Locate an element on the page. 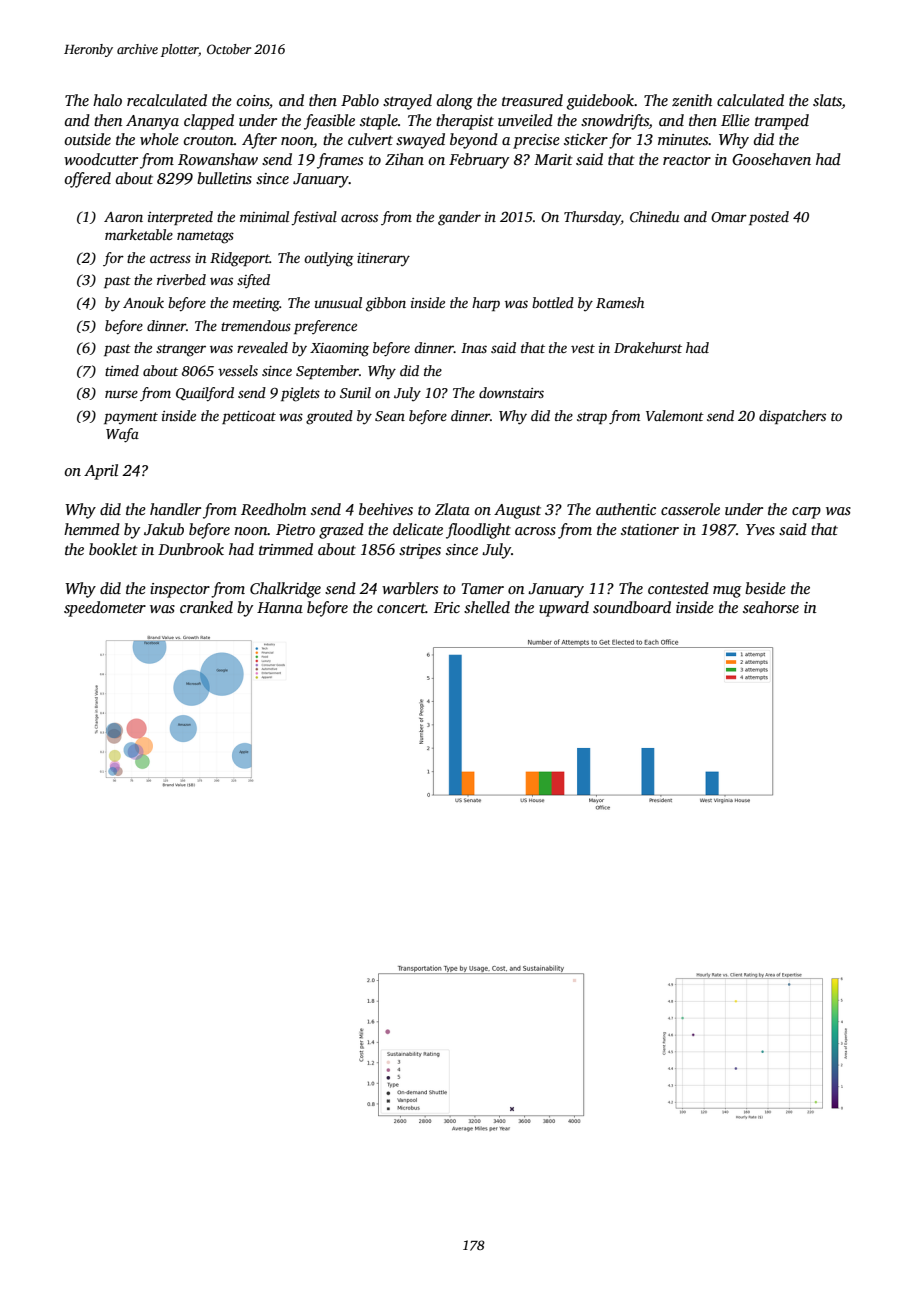  zenith is located at coordinates (692, 100).
